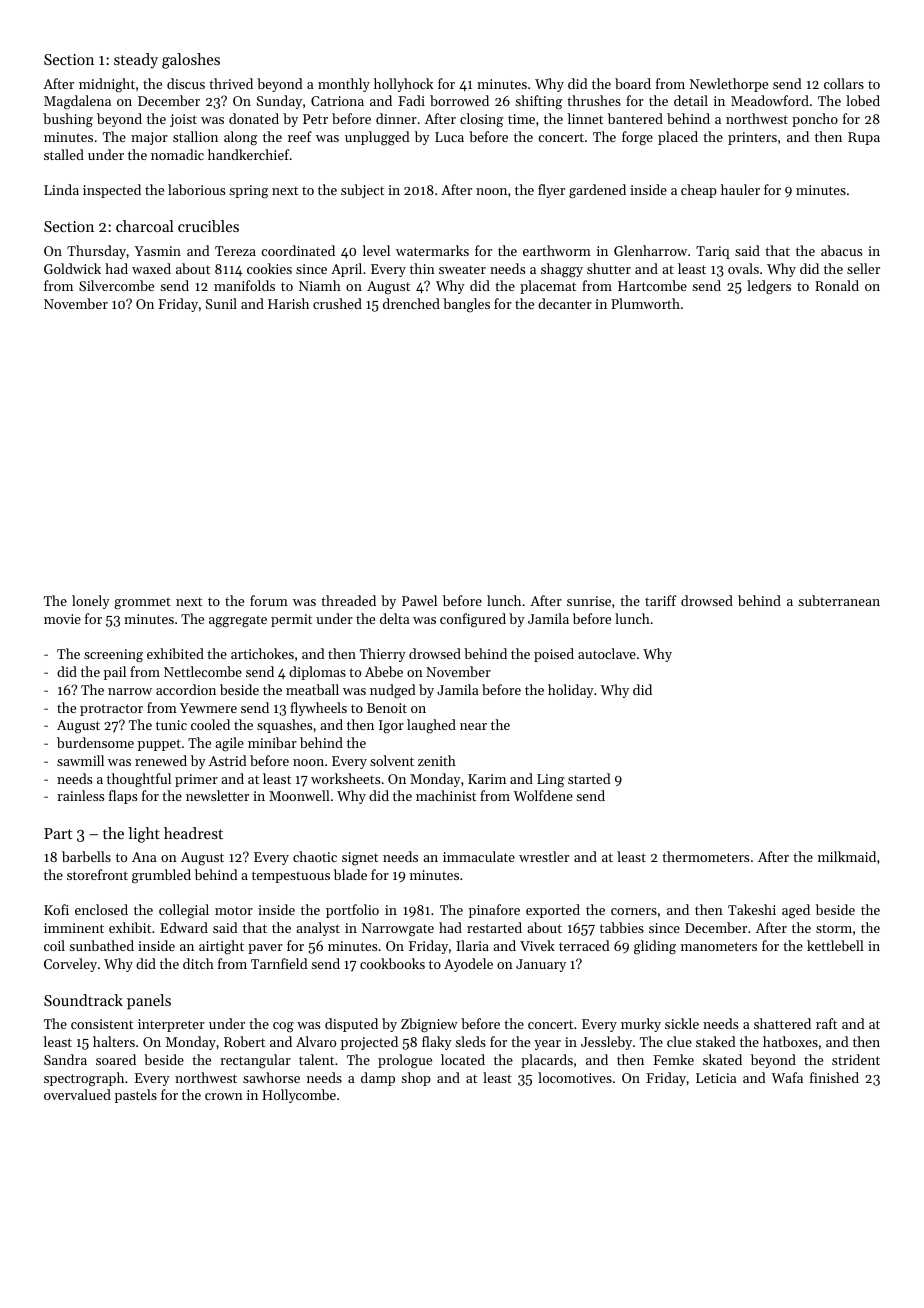 The height and width of the document is (1308, 924). Describe the element at coordinates (585, 118) in the document. I see `linnet` at that location.
